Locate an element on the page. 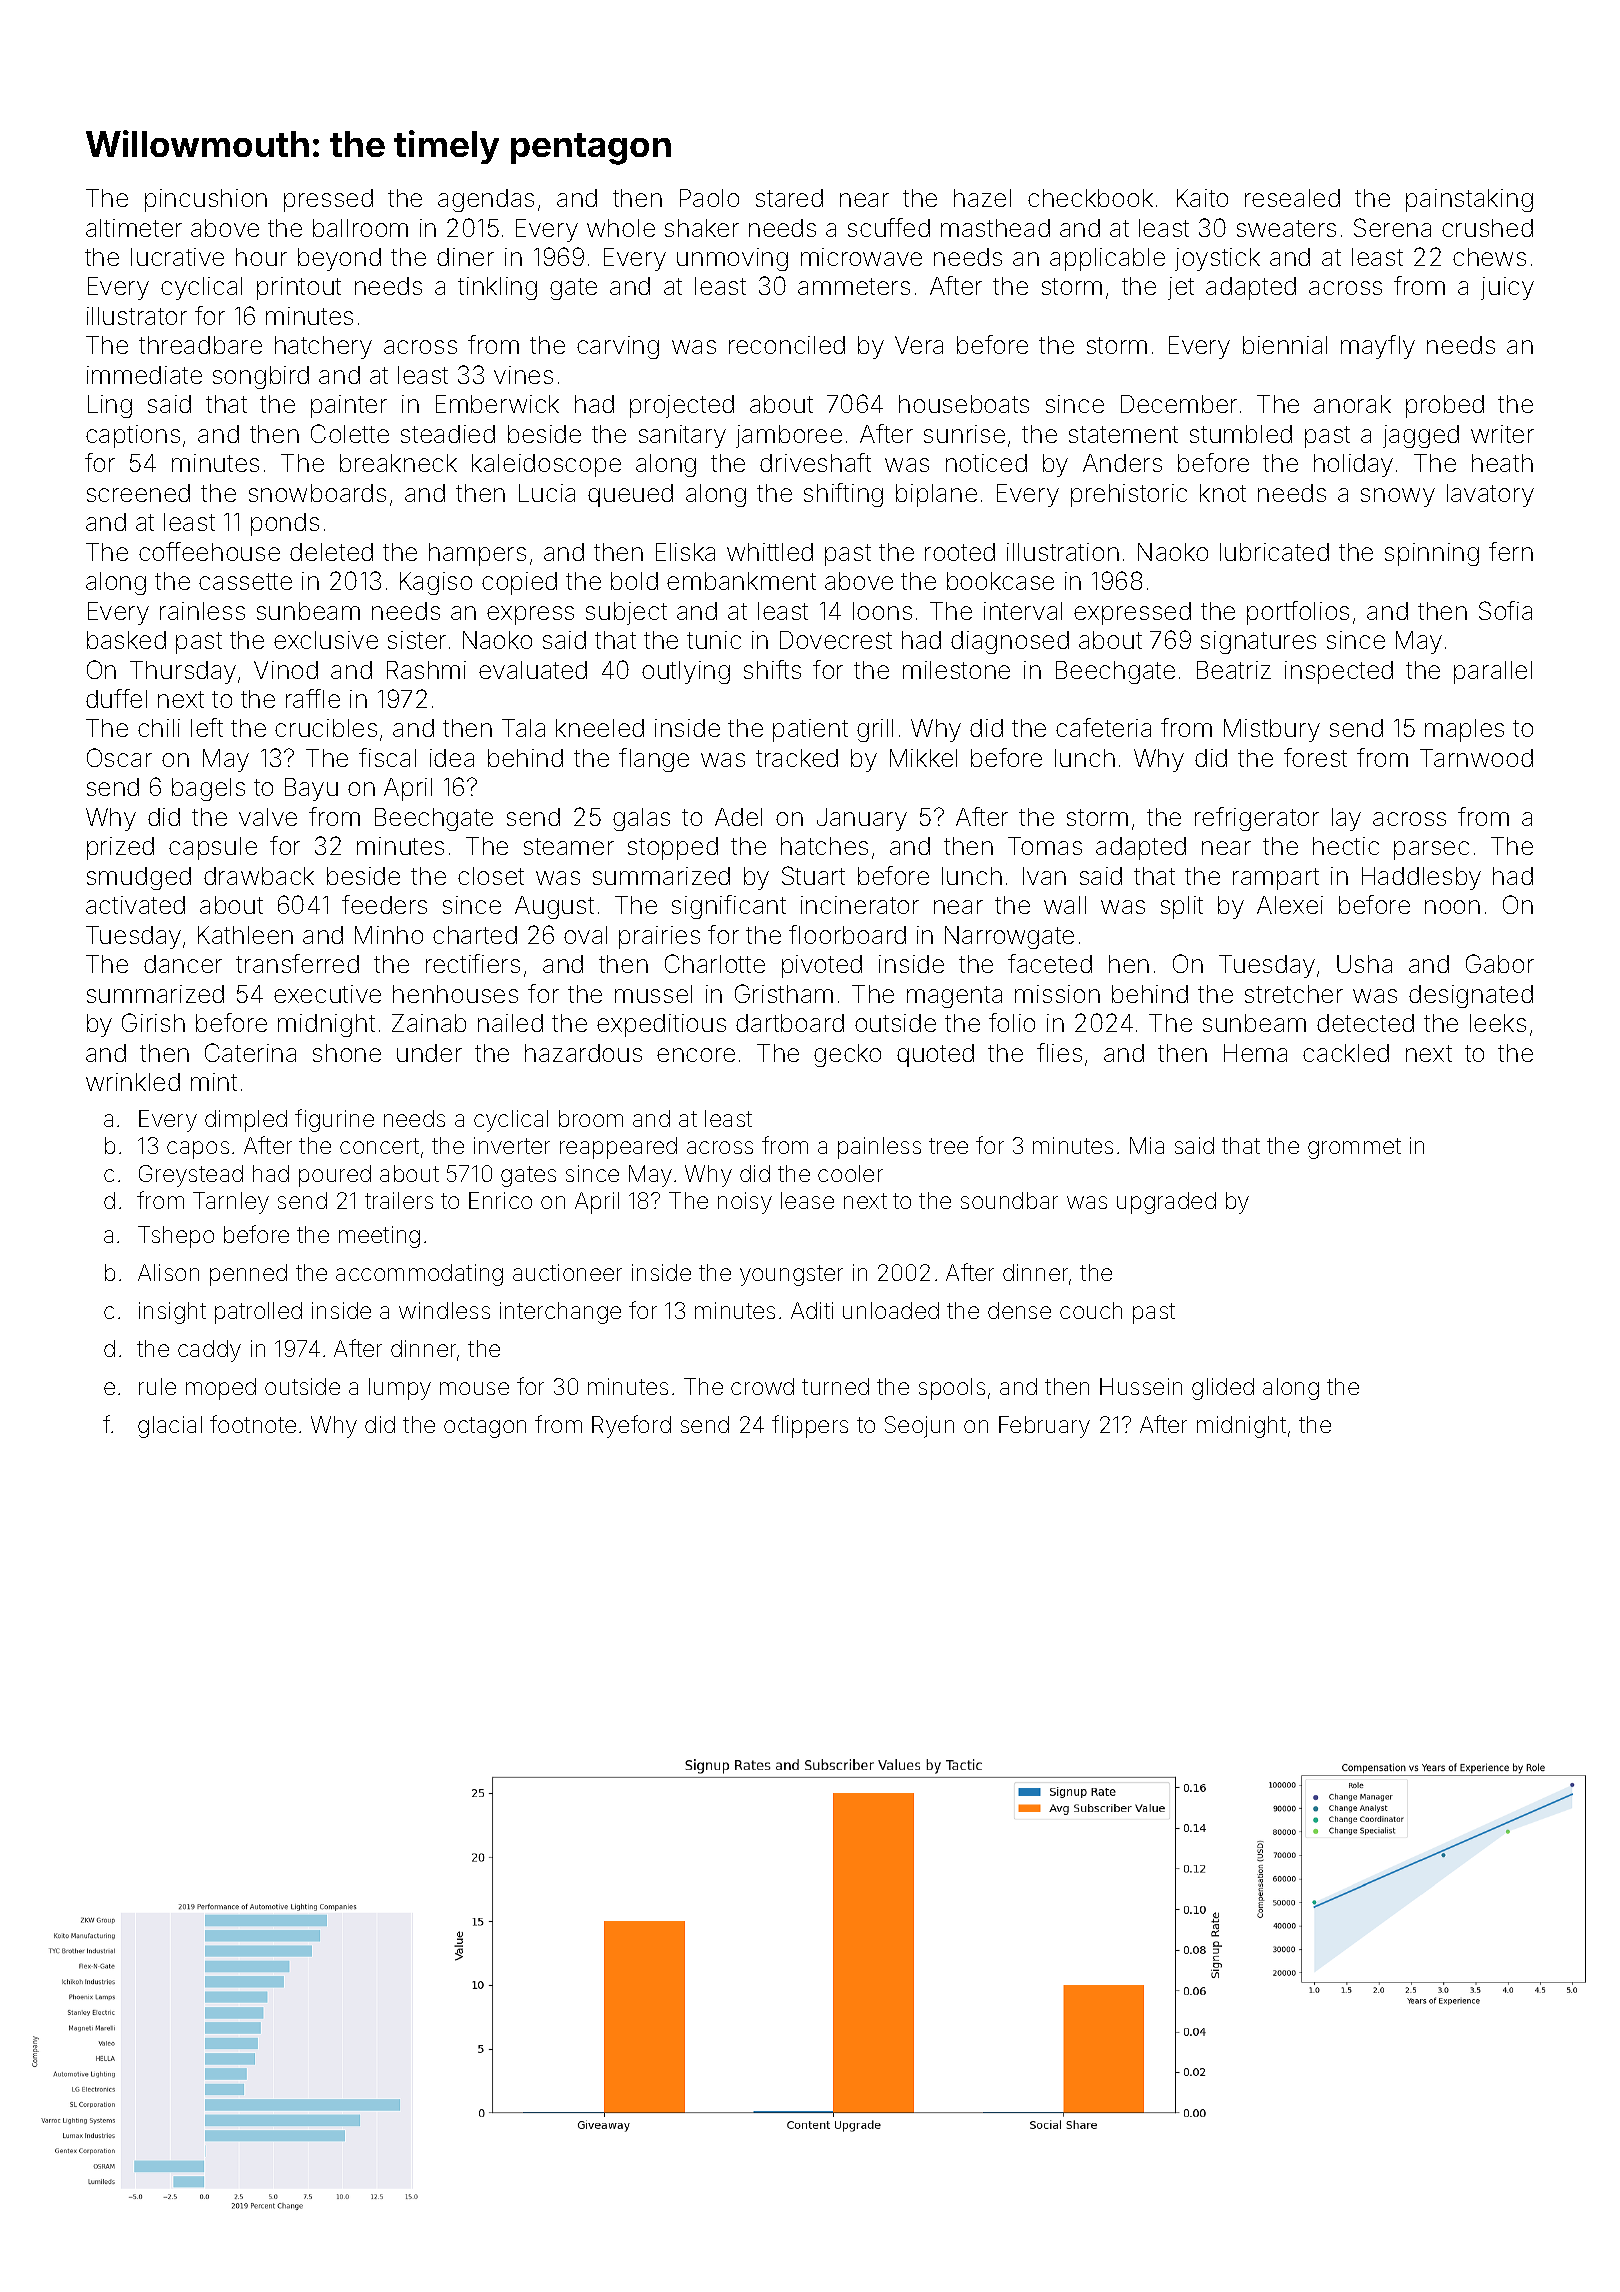 This document has width=1620, height=2292. snowboards is located at coordinates (317, 493).
